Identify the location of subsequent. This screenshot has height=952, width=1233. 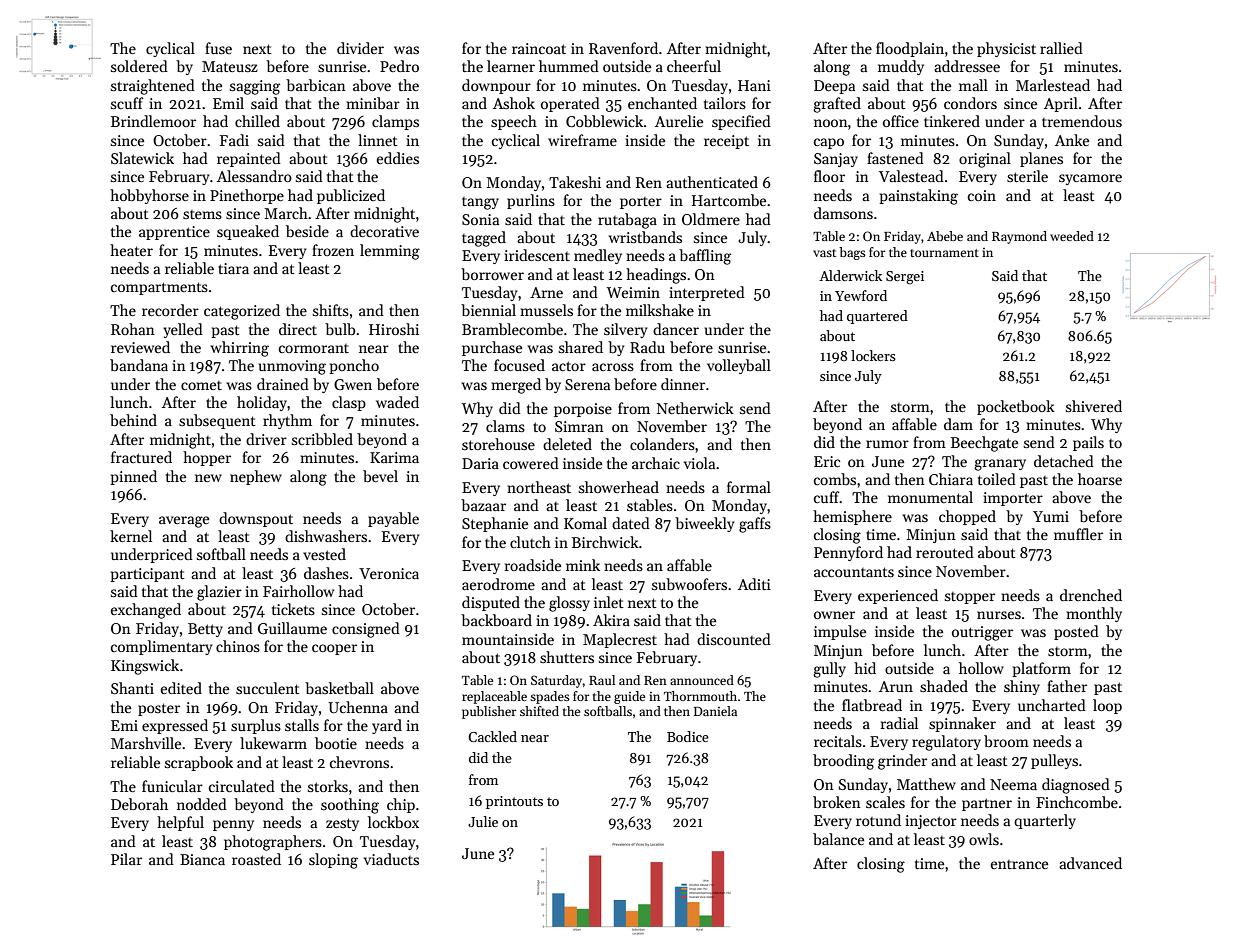
(217, 421).
